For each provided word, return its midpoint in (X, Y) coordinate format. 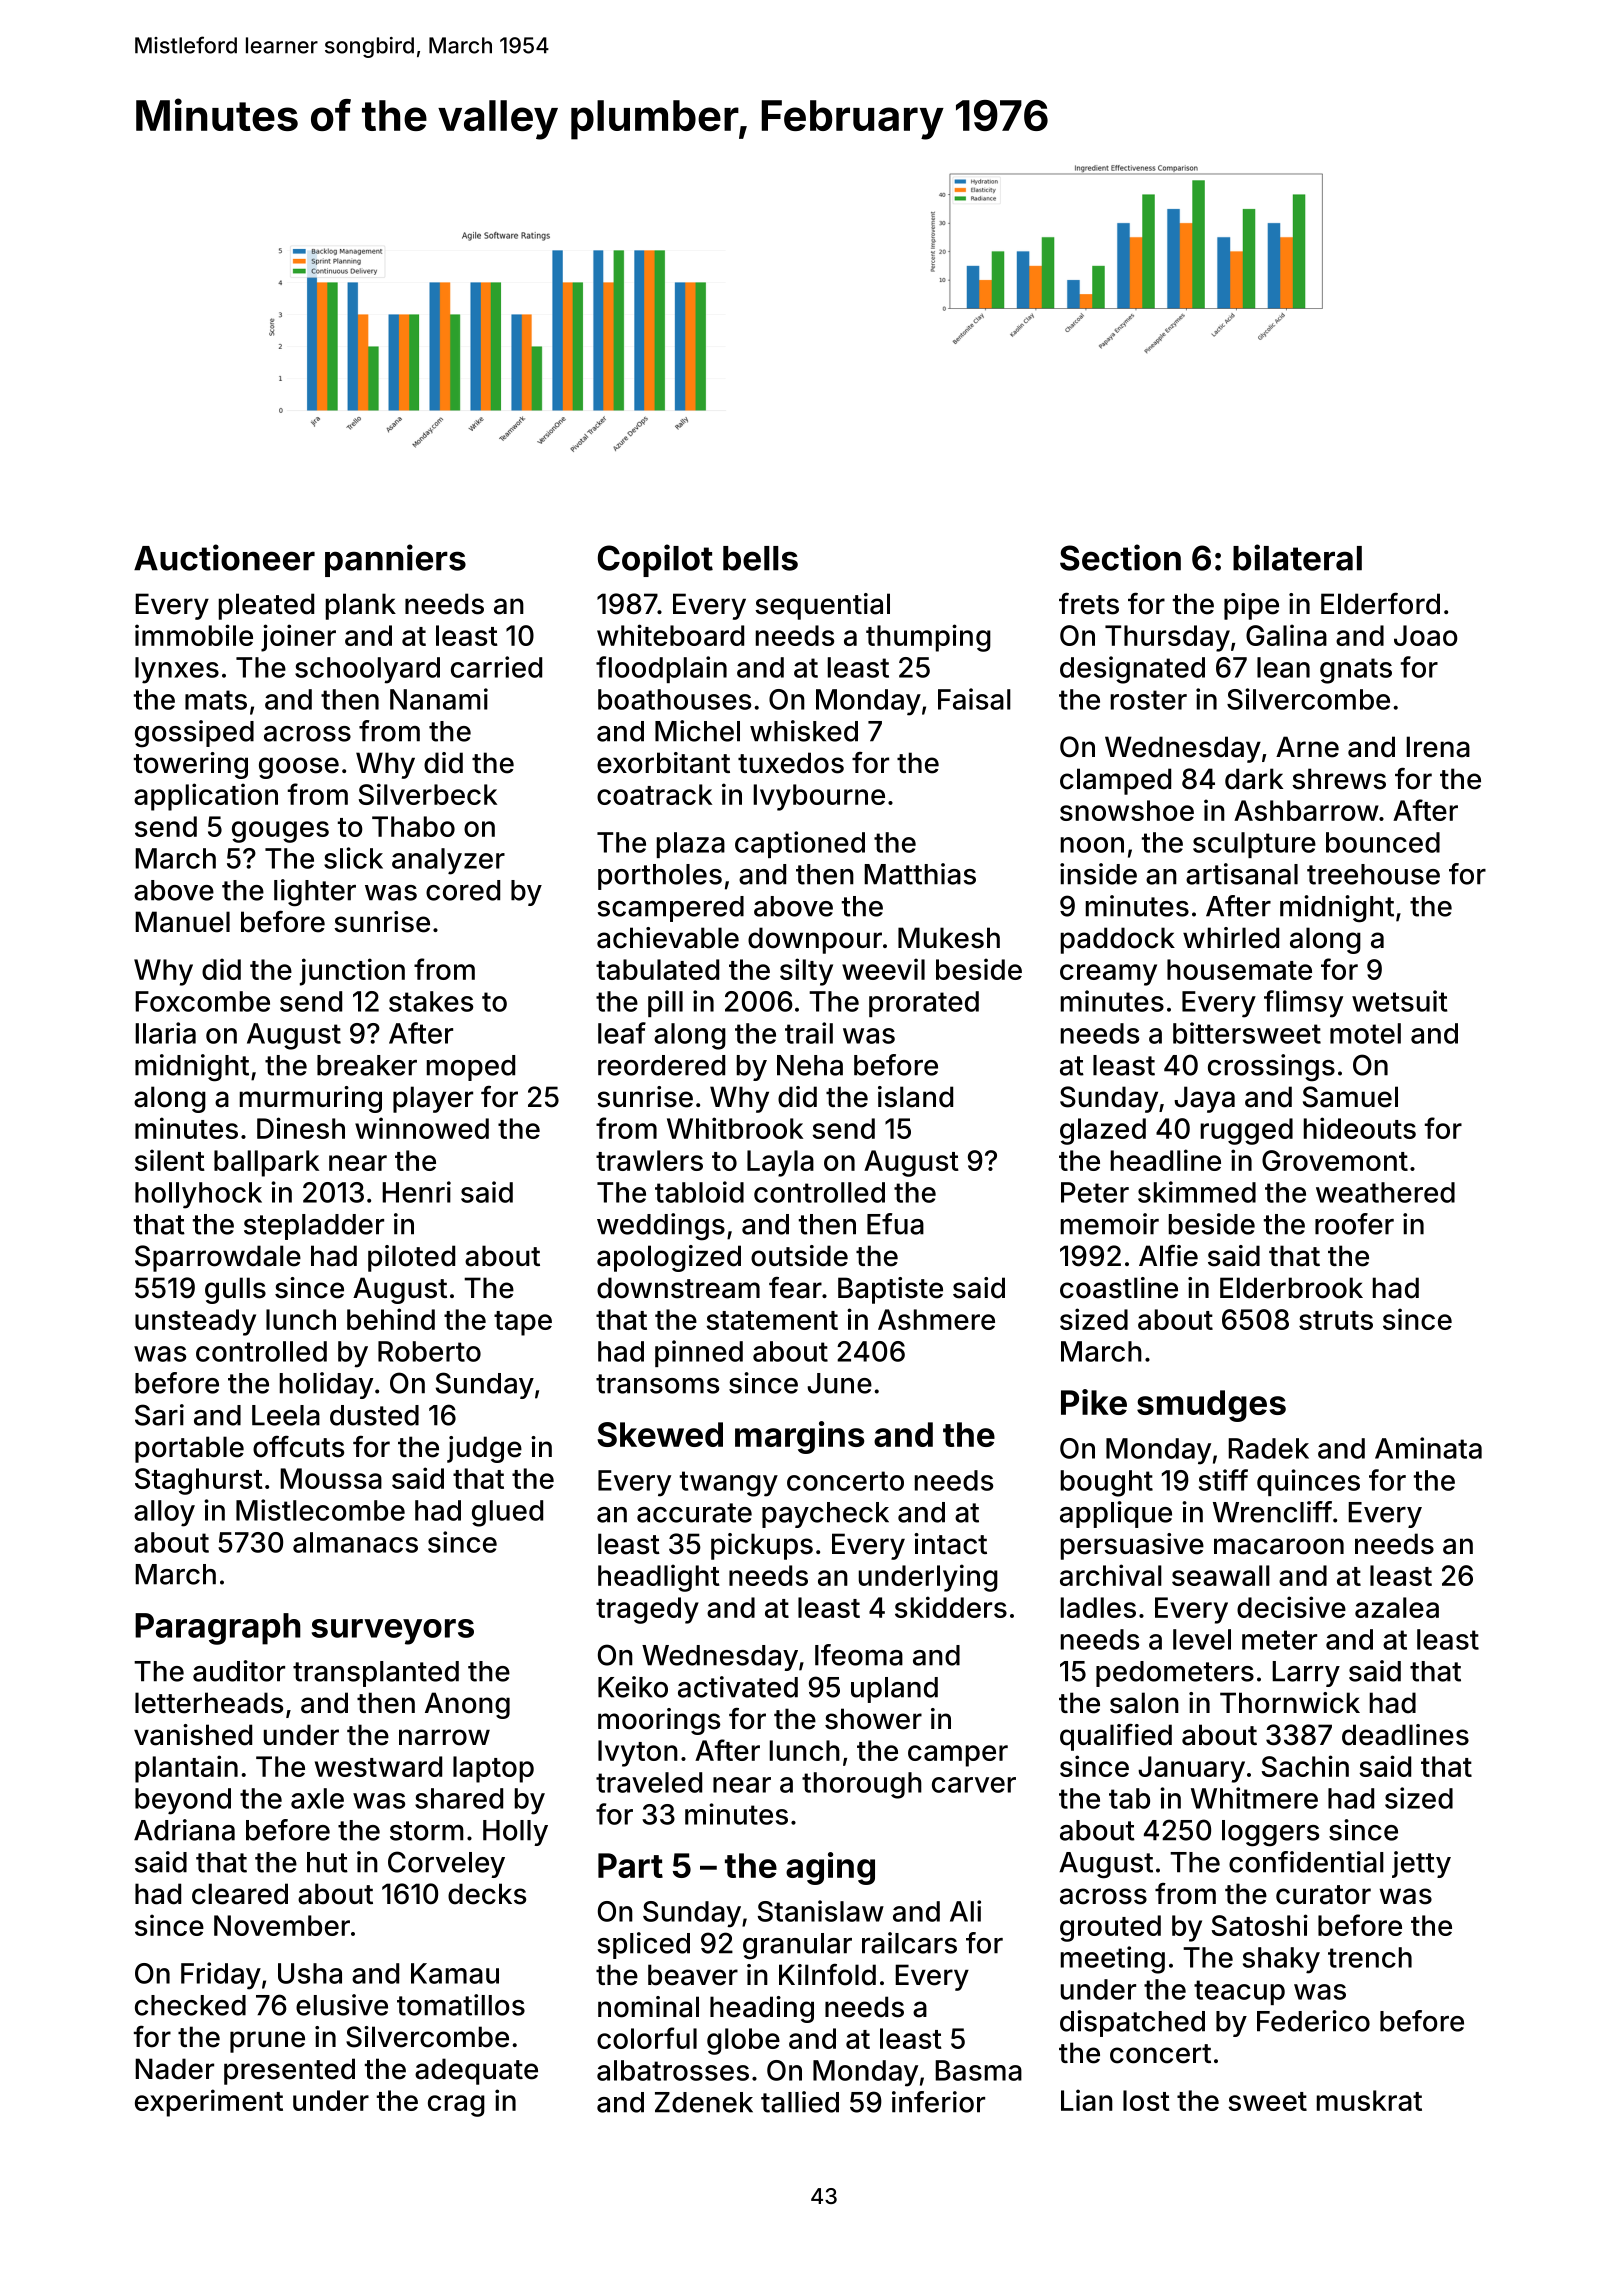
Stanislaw (821, 1911)
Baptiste (890, 1290)
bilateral (1297, 557)
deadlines (1405, 1735)
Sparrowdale (218, 1258)
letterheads (209, 1703)
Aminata (1428, 1448)
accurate (694, 1513)
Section (1120, 557)
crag (456, 2106)
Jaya (1204, 1099)
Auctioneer (224, 557)
